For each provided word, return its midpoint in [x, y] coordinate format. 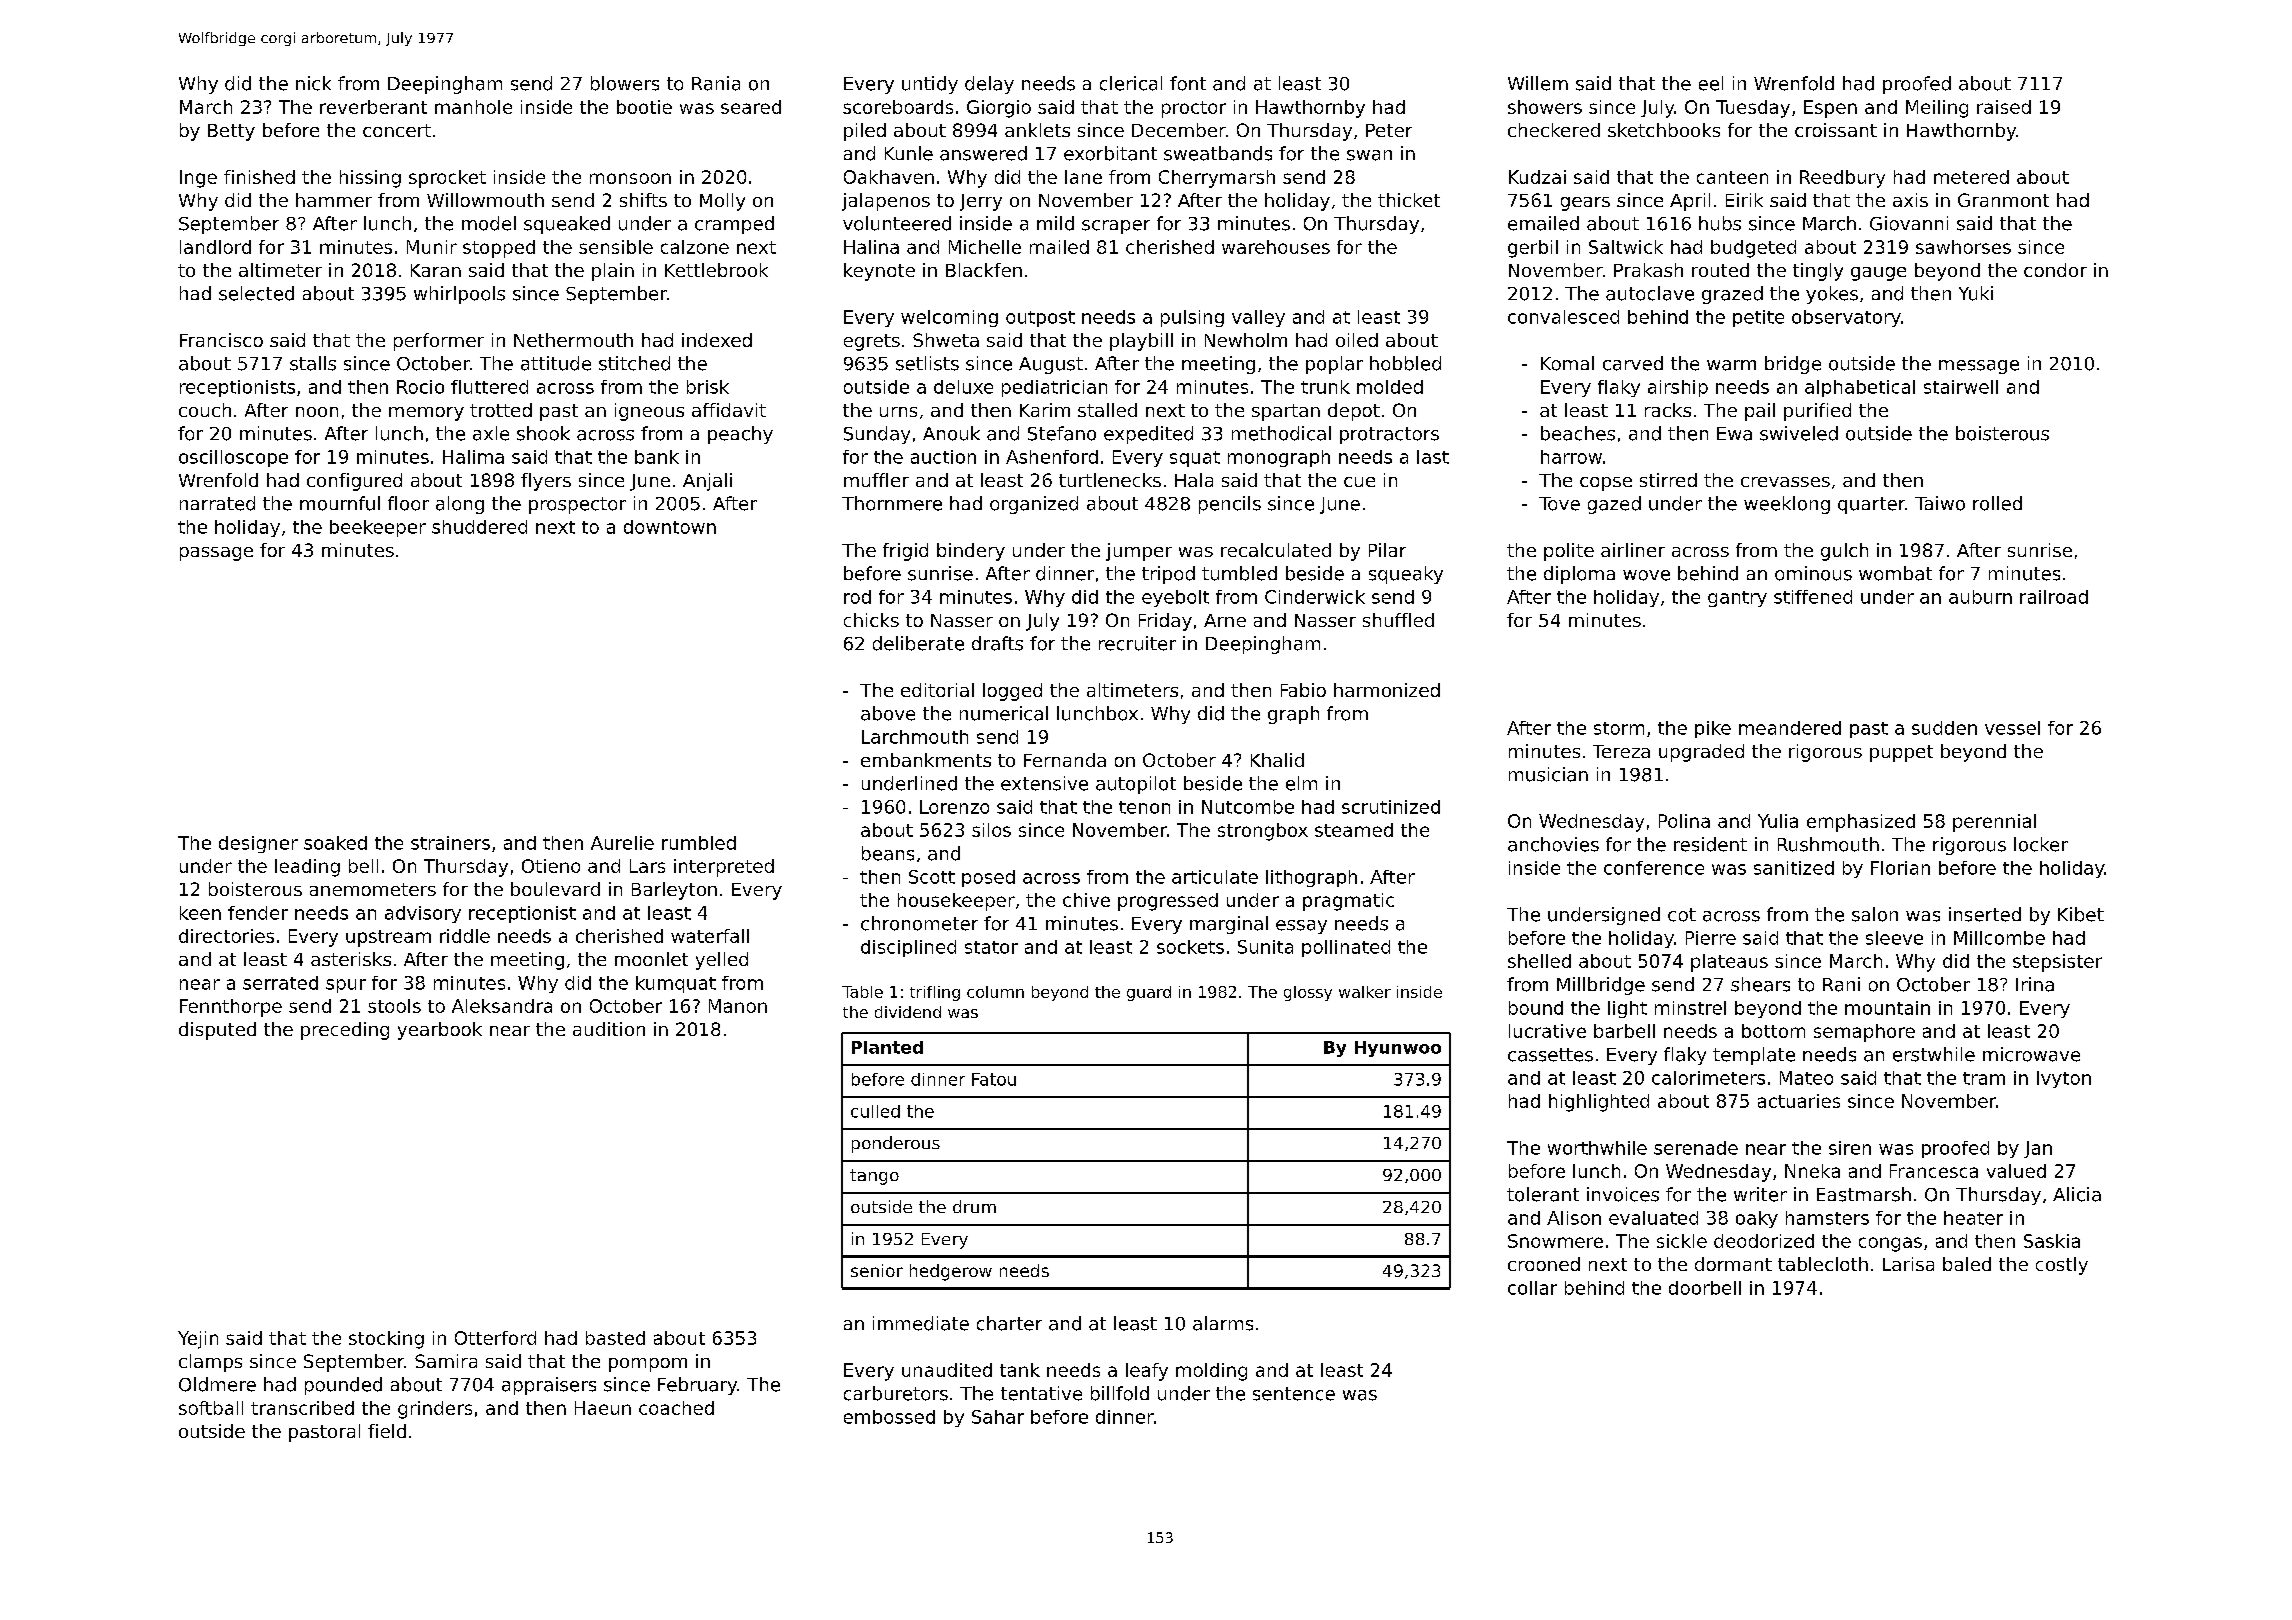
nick [313, 83]
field [387, 1431]
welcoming [949, 318]
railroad [2054, 597]
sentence [1294, 1394]
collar [1532, 1288]
